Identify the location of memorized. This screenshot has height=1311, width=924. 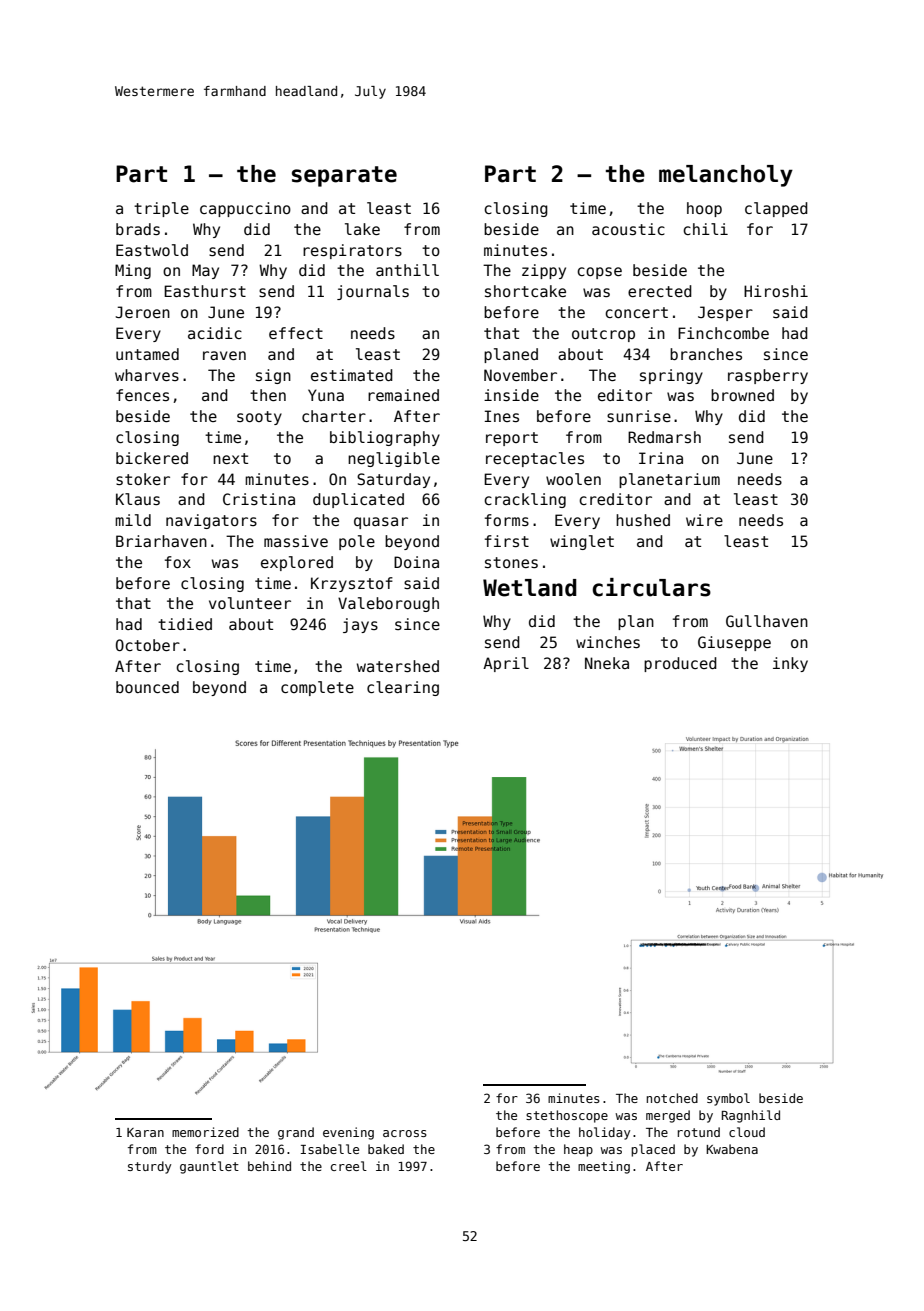
(205, 1132).
